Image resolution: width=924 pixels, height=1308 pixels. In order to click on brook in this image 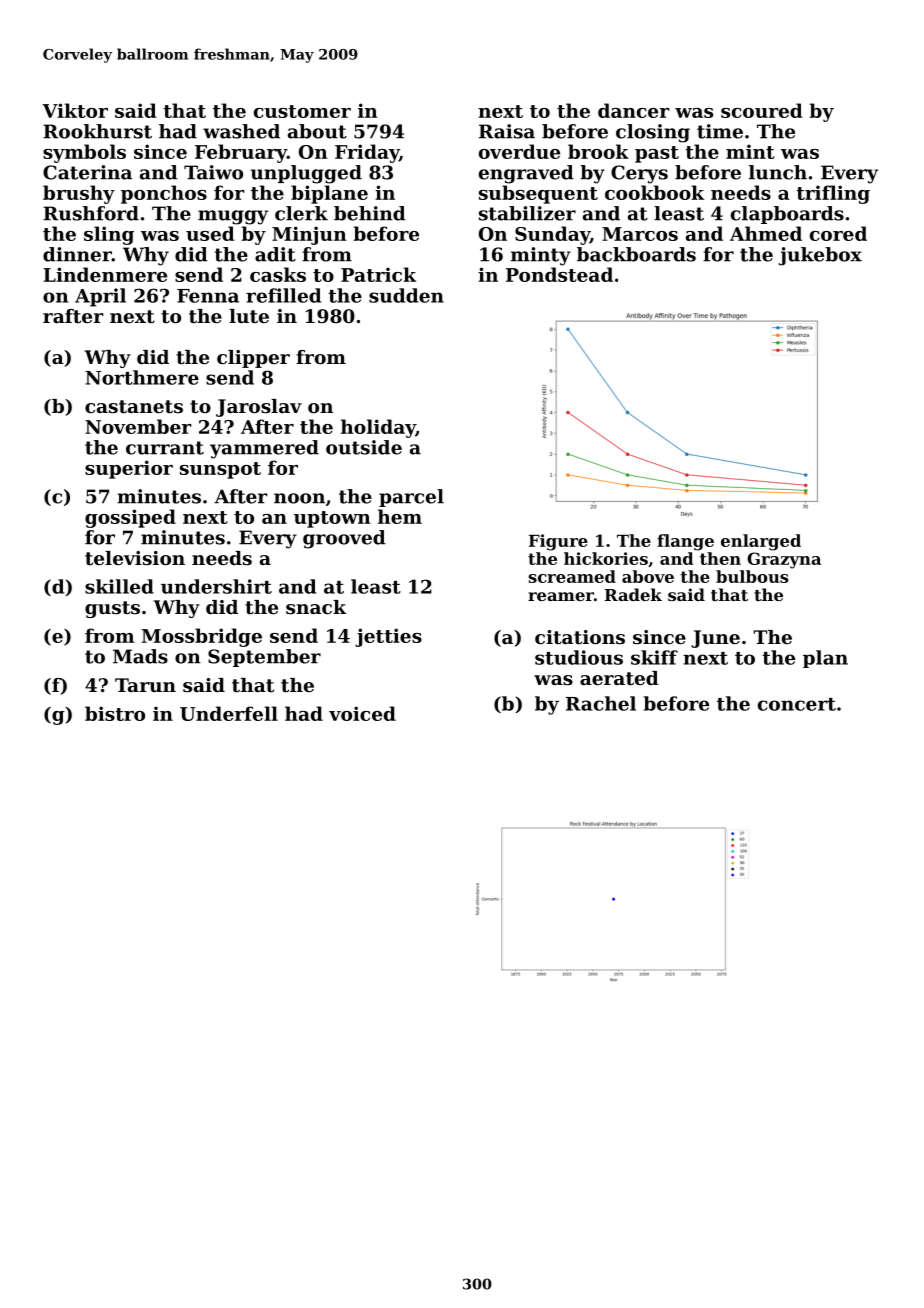, I will do `click(598, 151)`.
